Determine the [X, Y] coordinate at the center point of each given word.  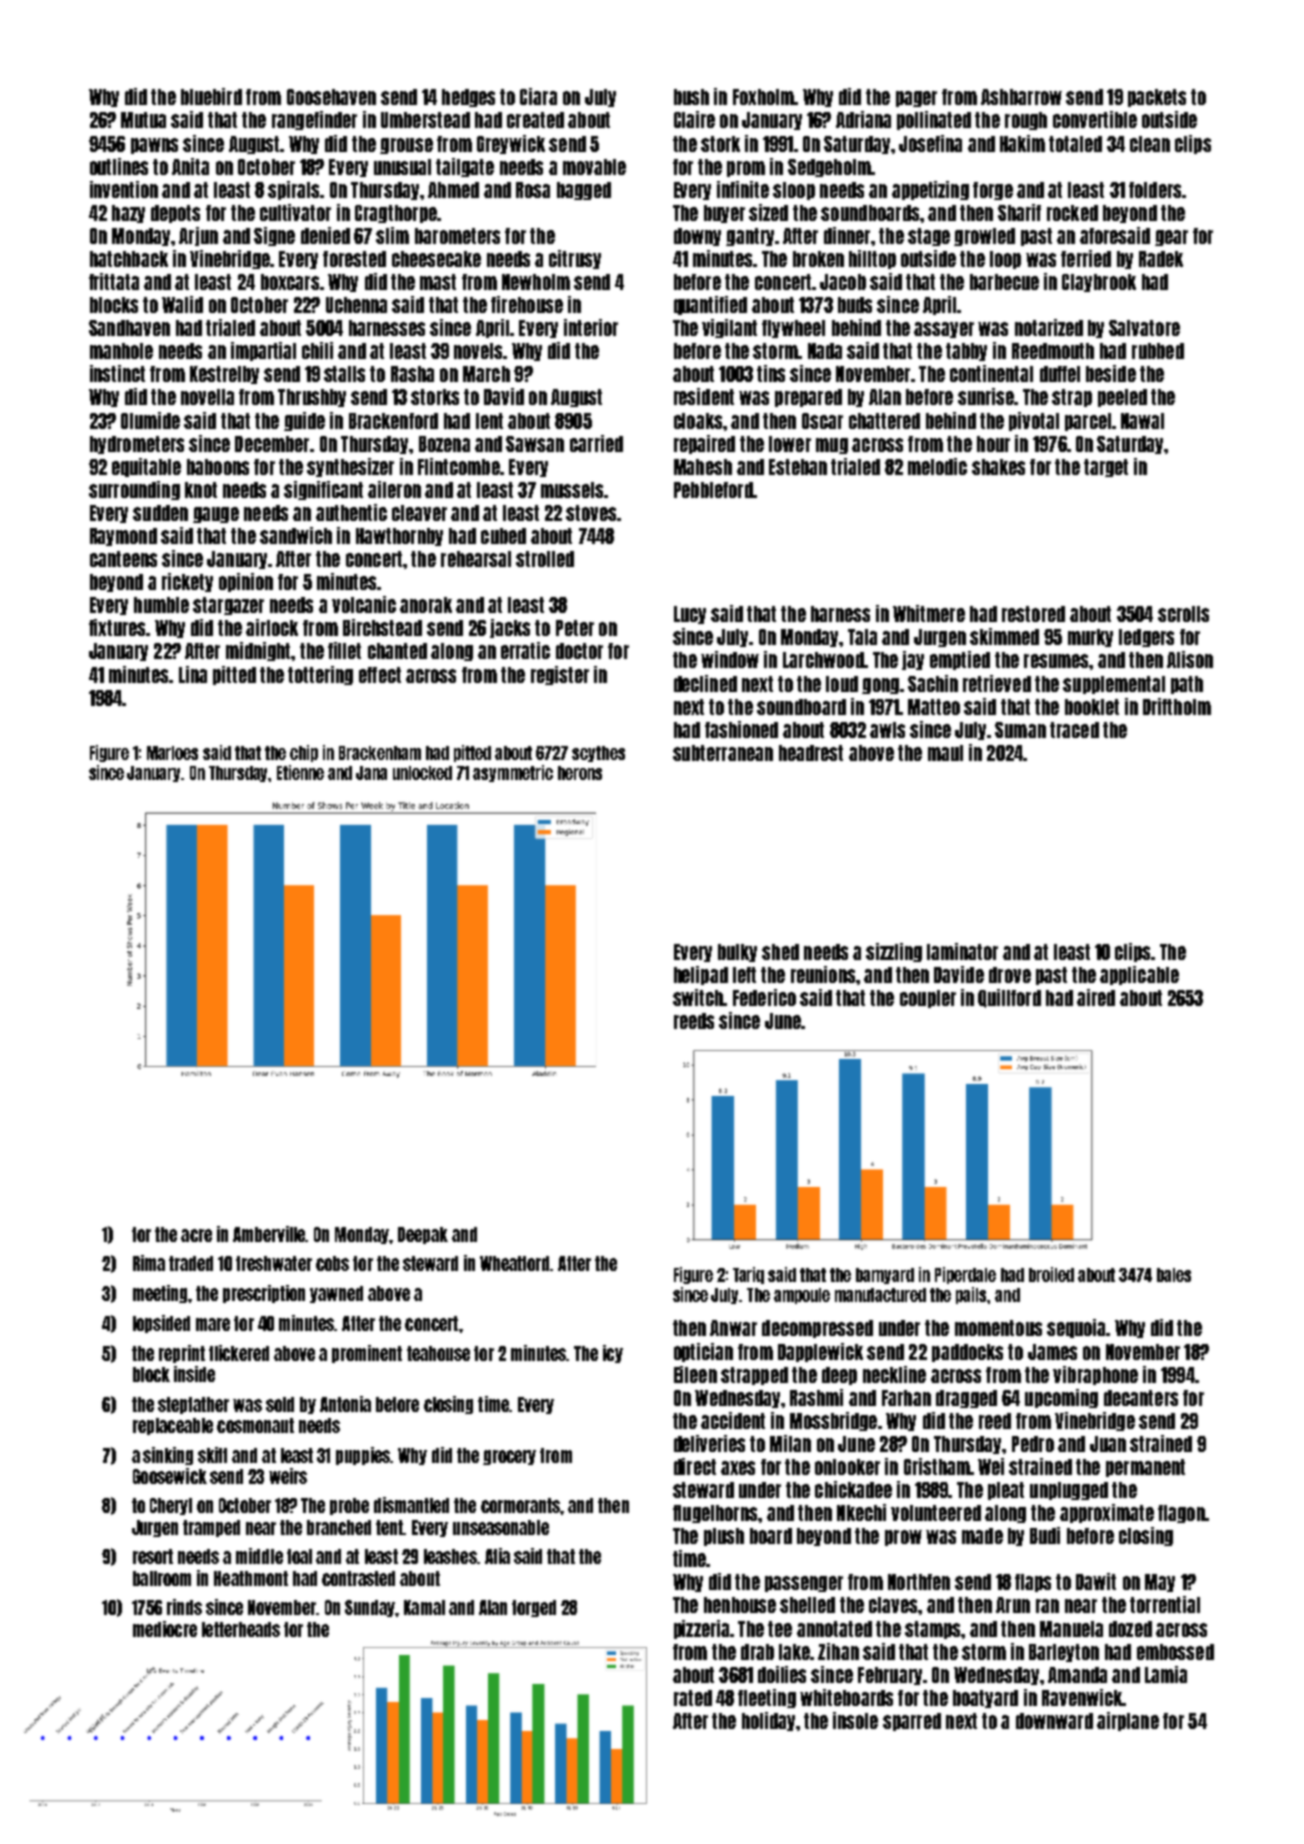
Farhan [906, 1398]
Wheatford [514, 1263]
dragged [966, 1399]
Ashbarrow [1021, 97]
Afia [497, 1556]
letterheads [241, 1629]
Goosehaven [331, 97]
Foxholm [763, 97]
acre [196, 1235]
